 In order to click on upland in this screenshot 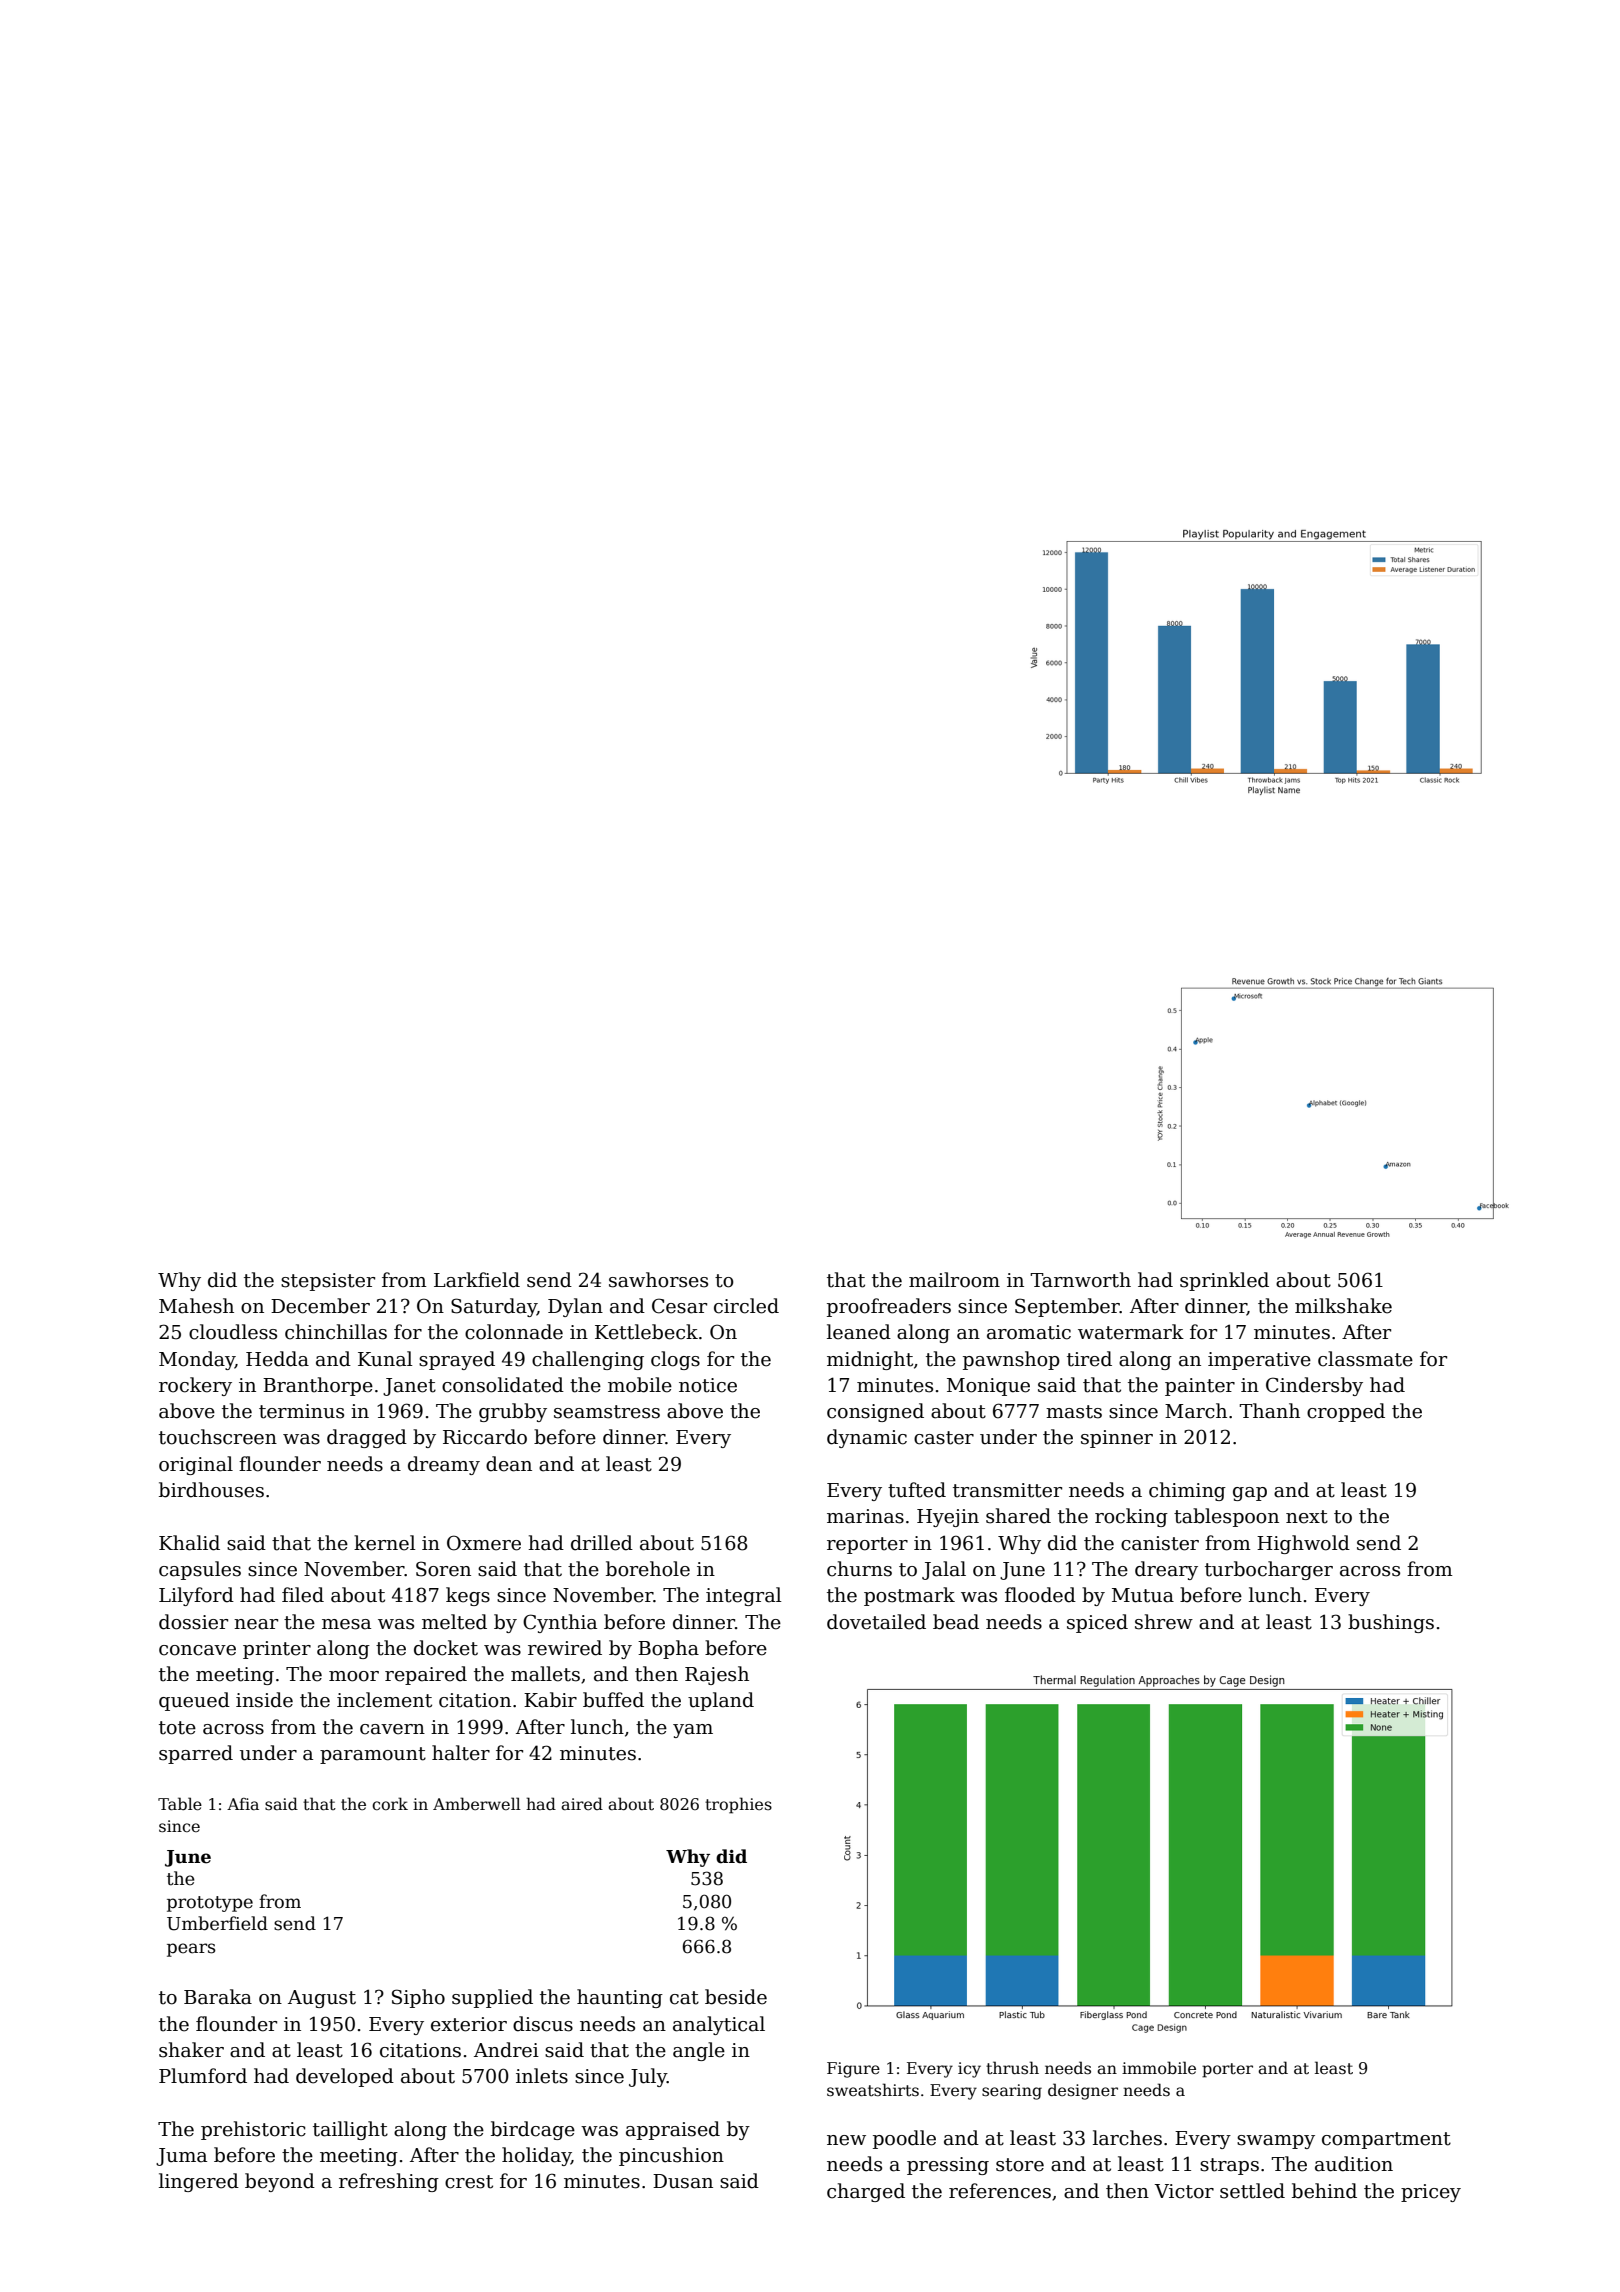, I will do `click(721, 1701)`.
